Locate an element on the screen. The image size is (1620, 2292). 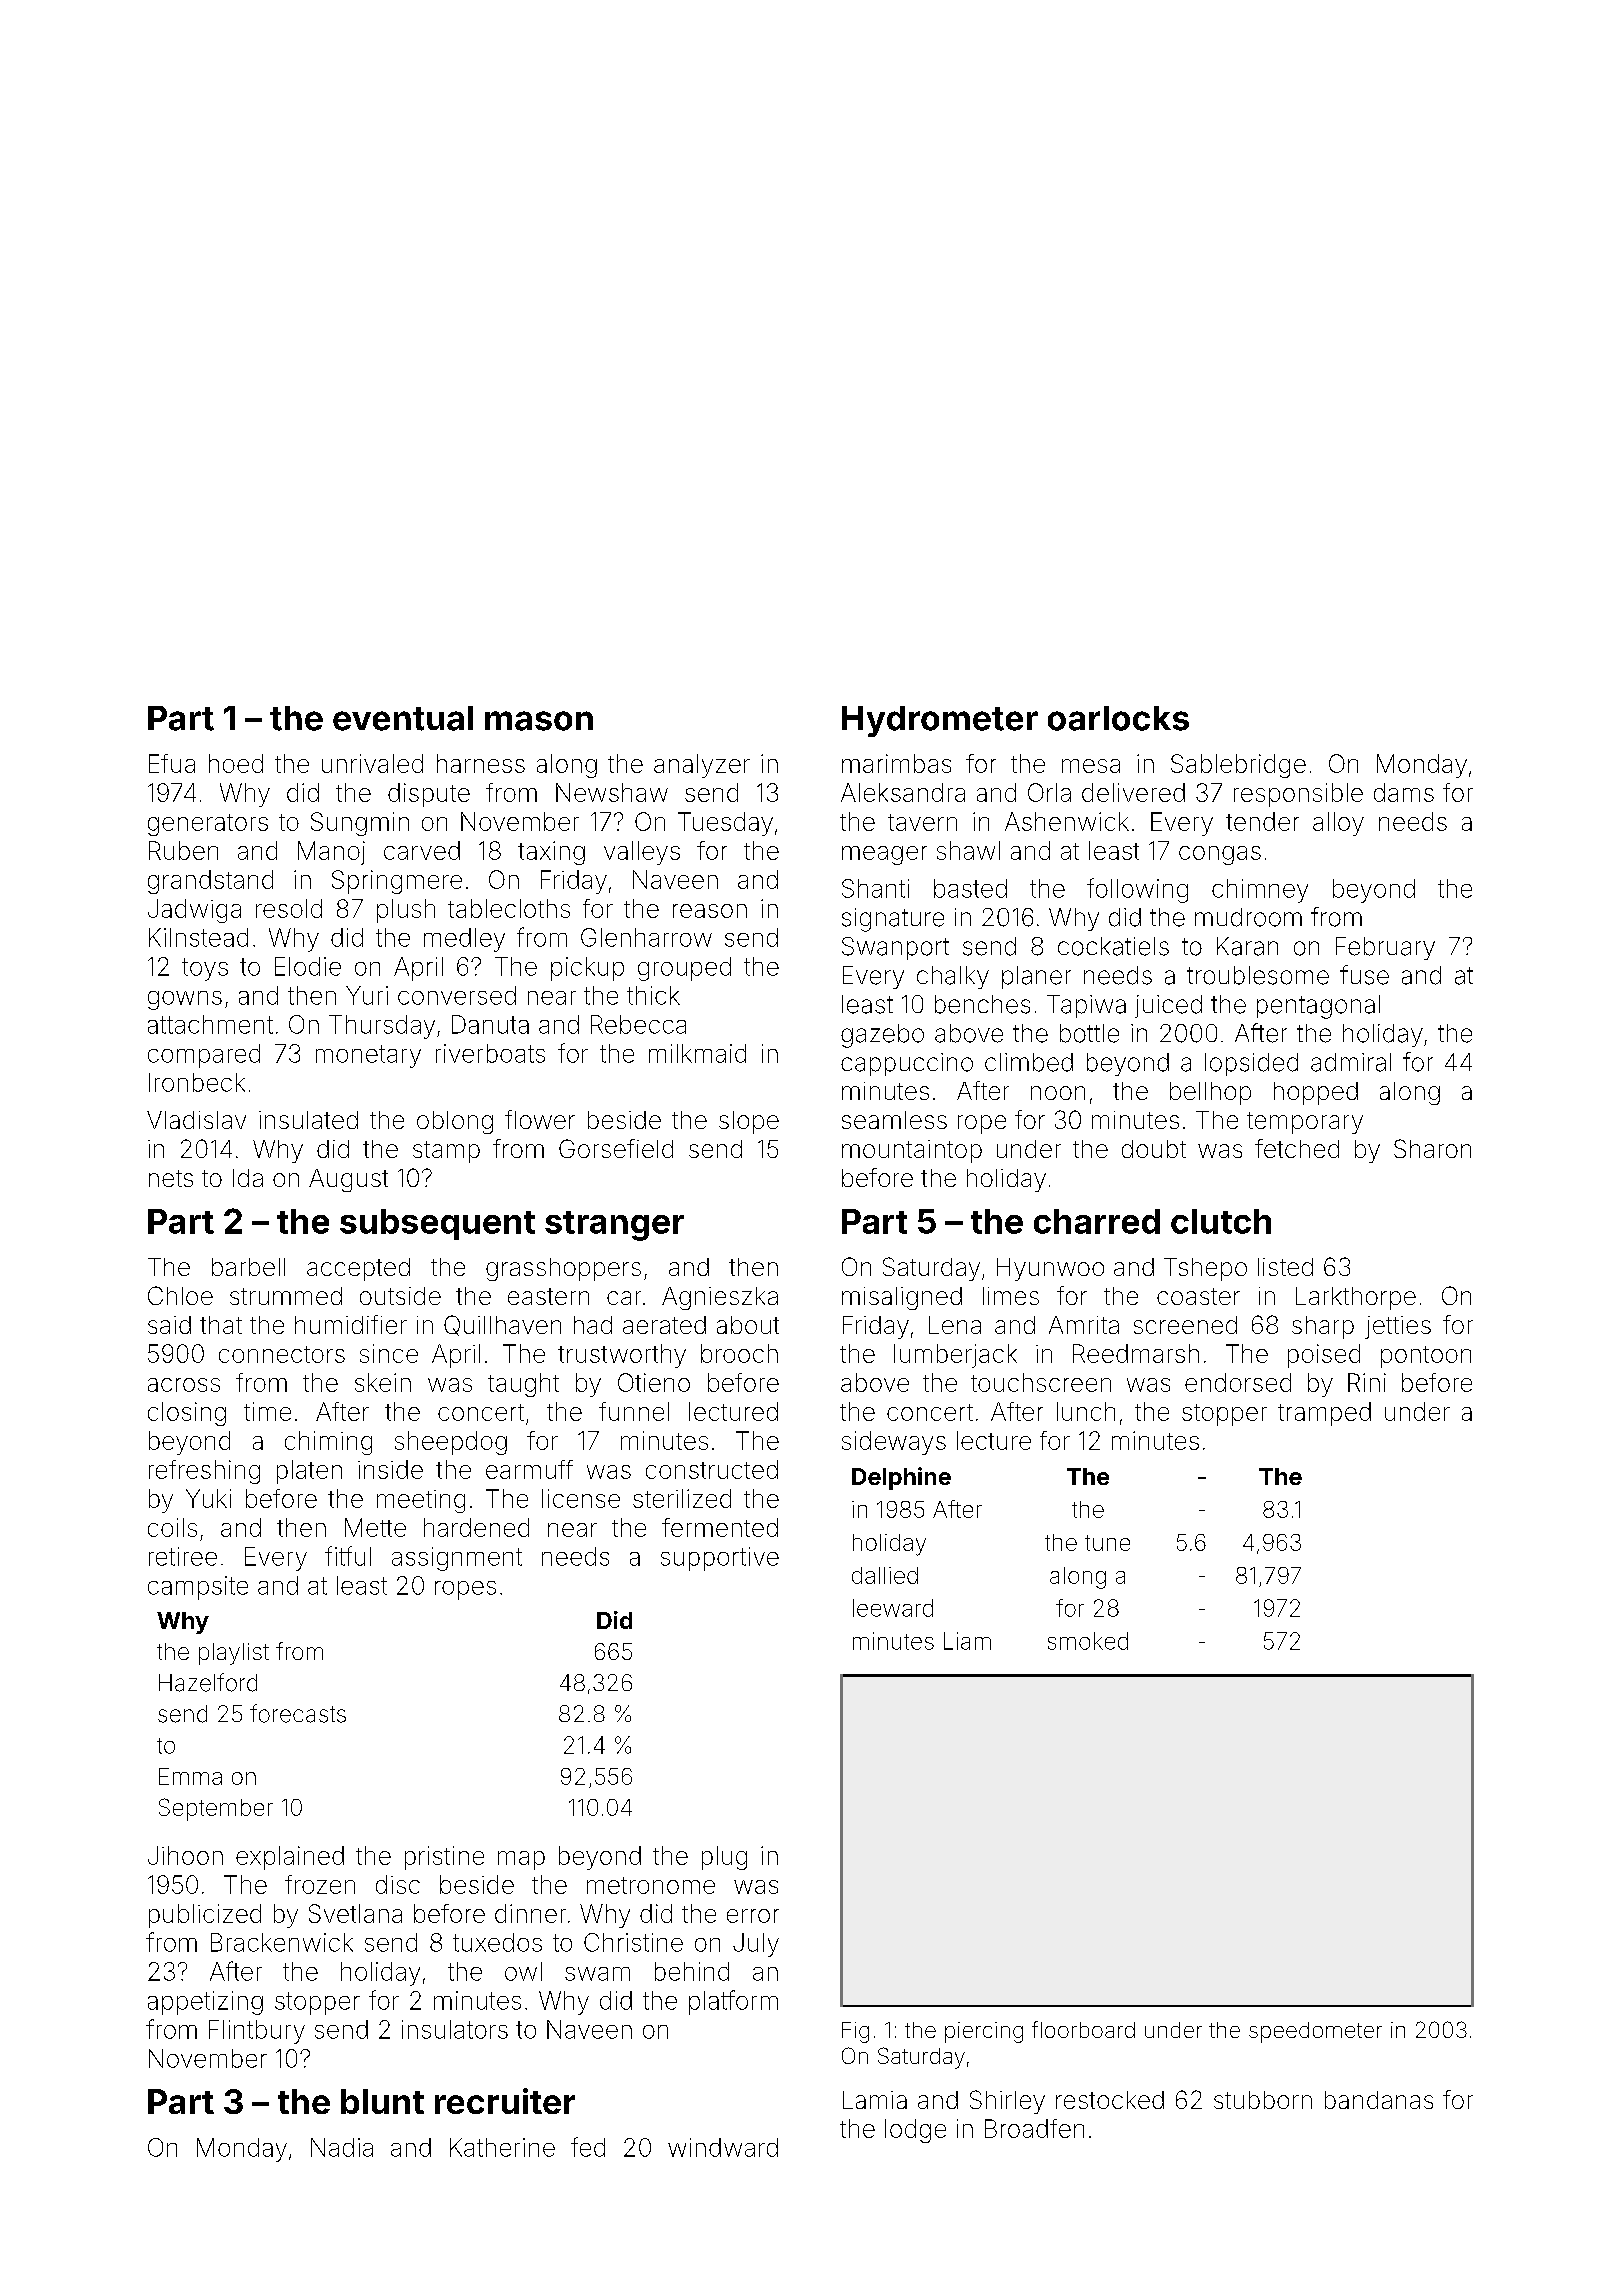
brooch is located at coordinates (739, 1353).
